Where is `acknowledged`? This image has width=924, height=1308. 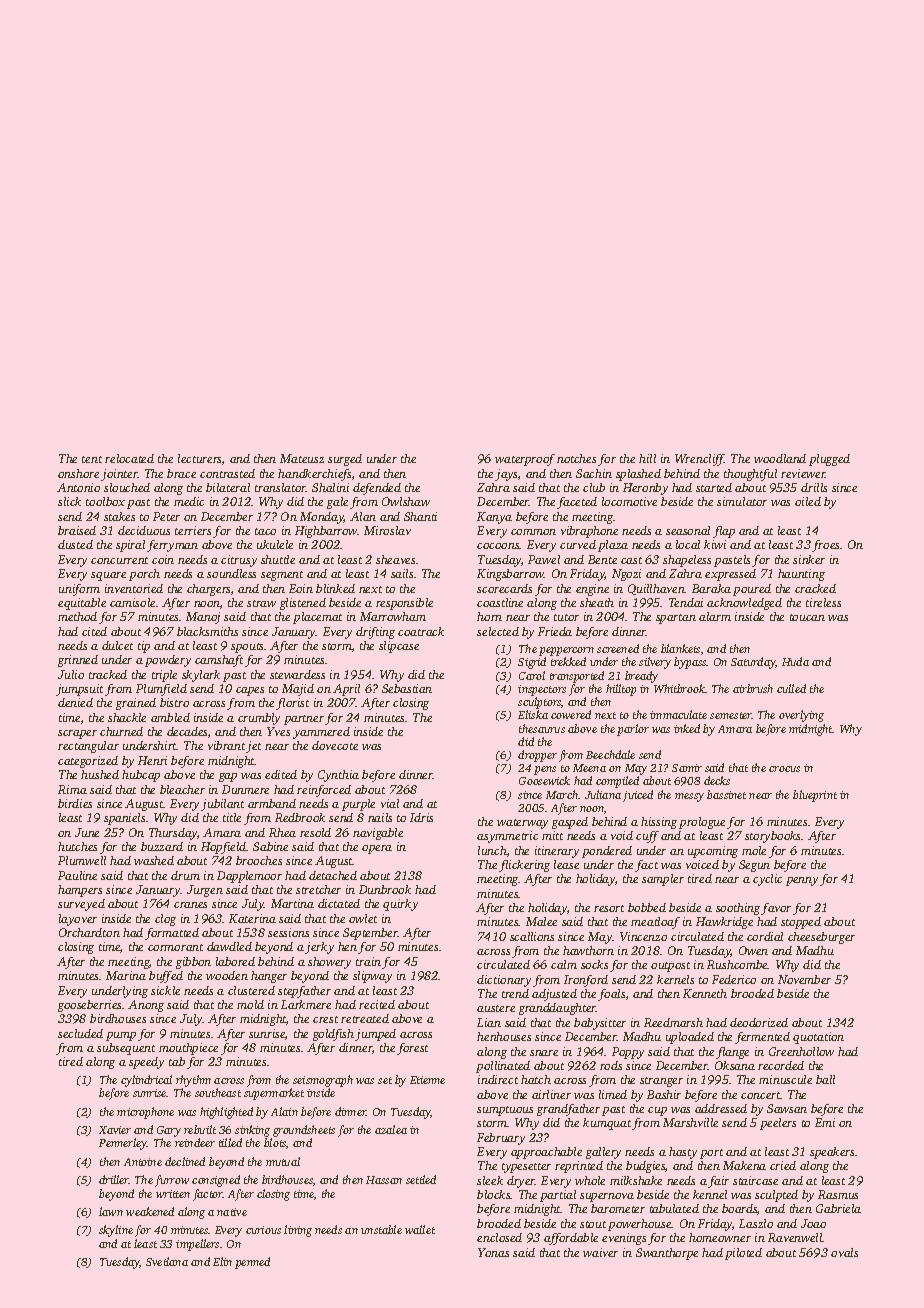
acknowledged is located at coordinates (744, 604).
